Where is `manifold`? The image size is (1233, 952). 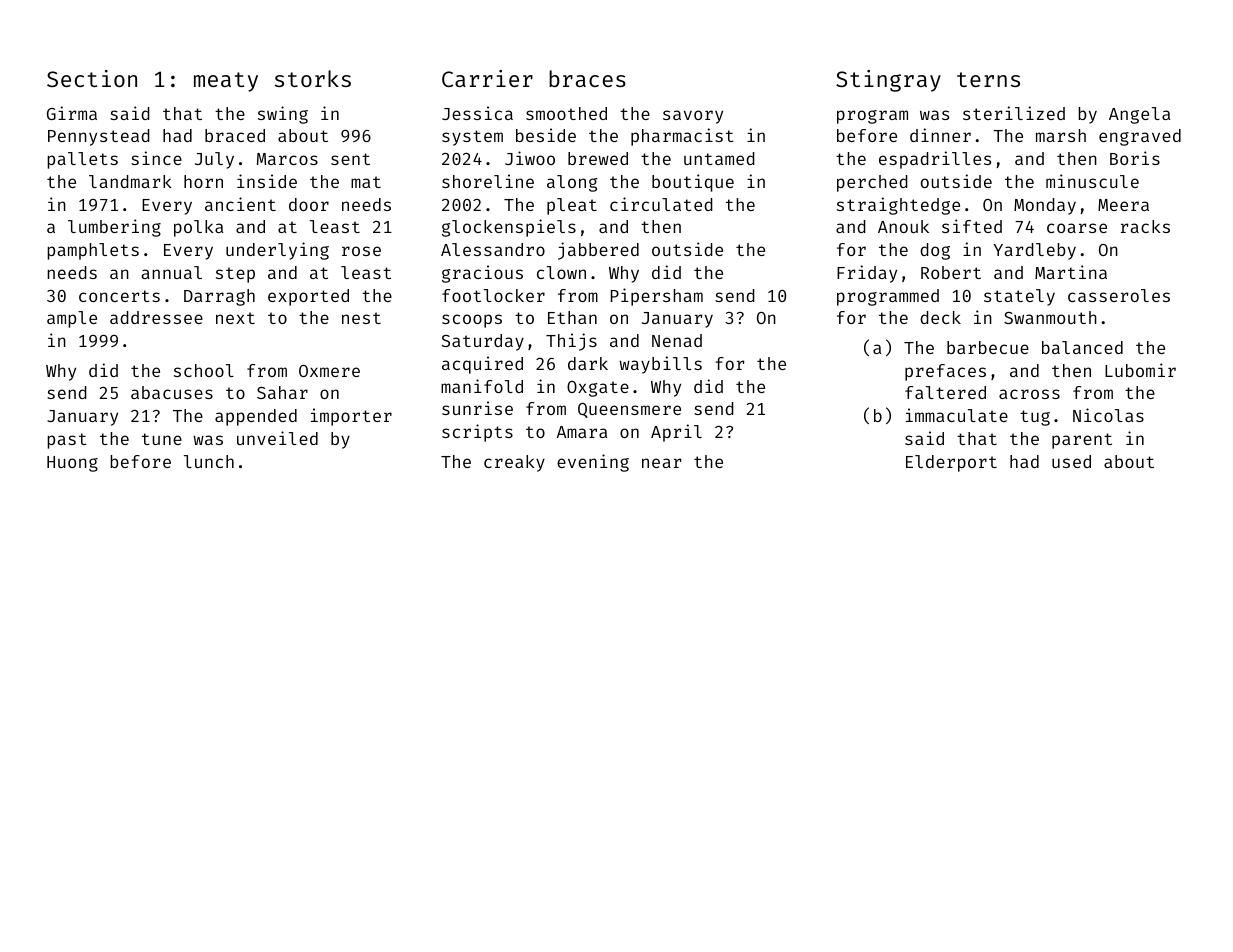 manifold is located at coordinates (482, 386).
